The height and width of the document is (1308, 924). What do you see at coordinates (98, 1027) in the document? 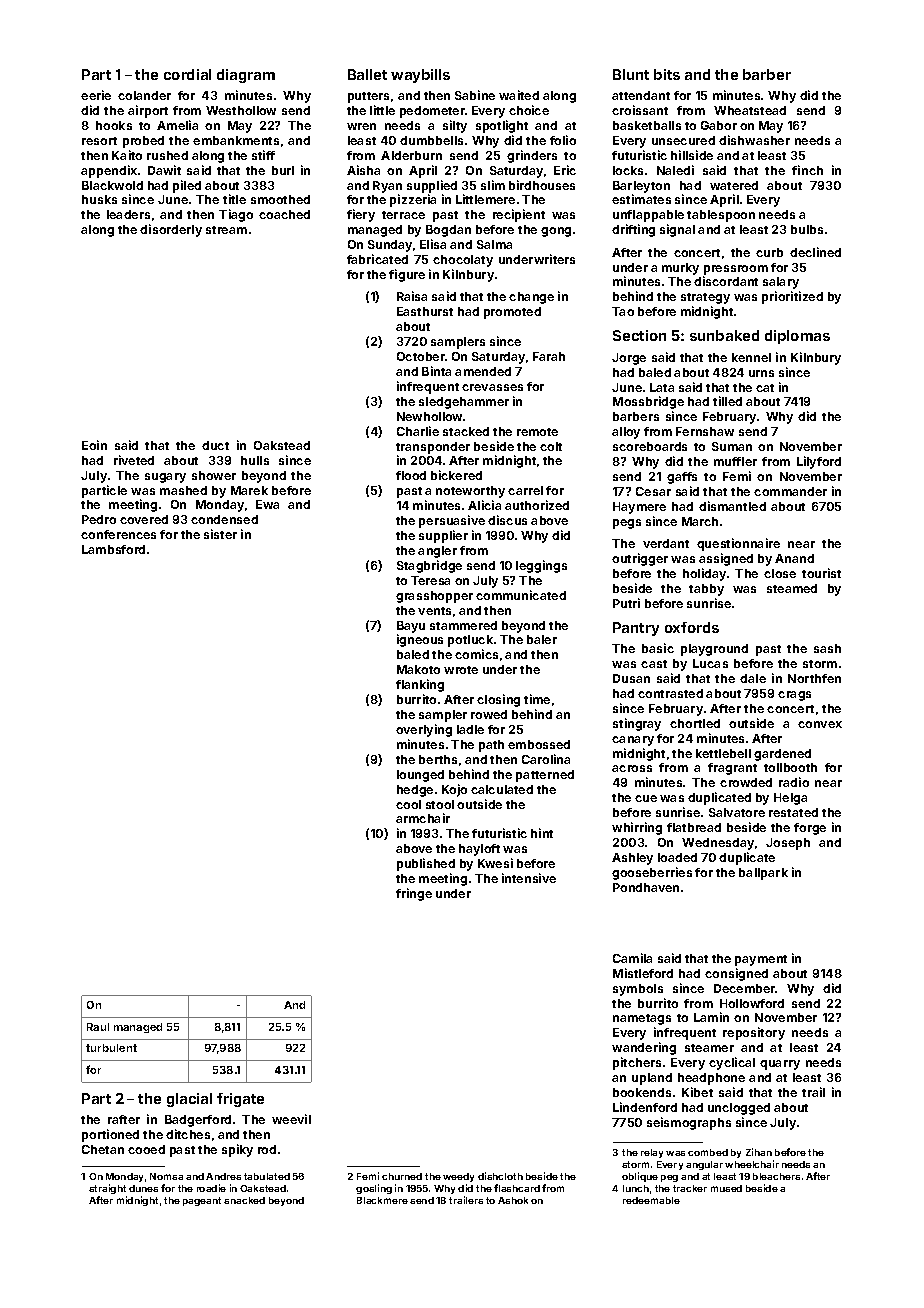
I see `Raul` at bounding box center [98, 1027].
